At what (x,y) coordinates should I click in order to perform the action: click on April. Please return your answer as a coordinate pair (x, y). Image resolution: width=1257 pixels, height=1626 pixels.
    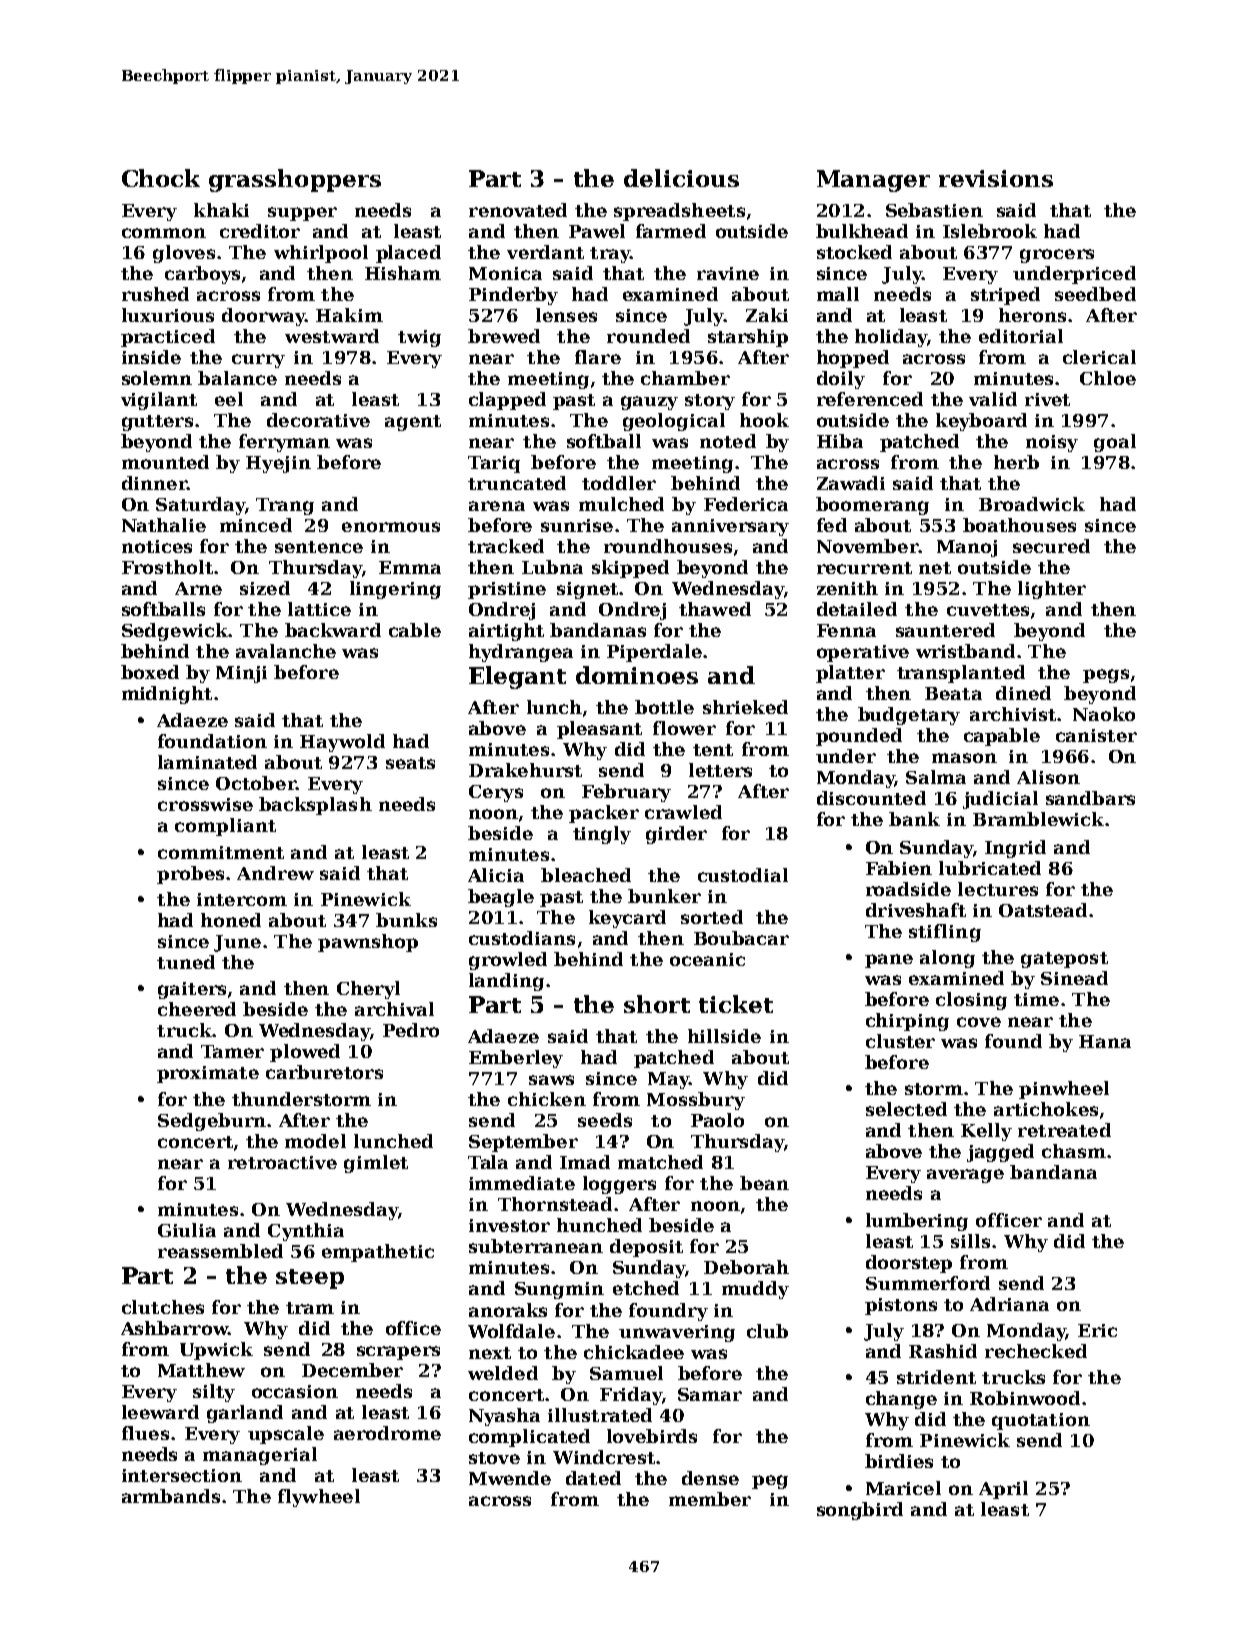
    Looking at the image, I should click on (1003, 1490).
